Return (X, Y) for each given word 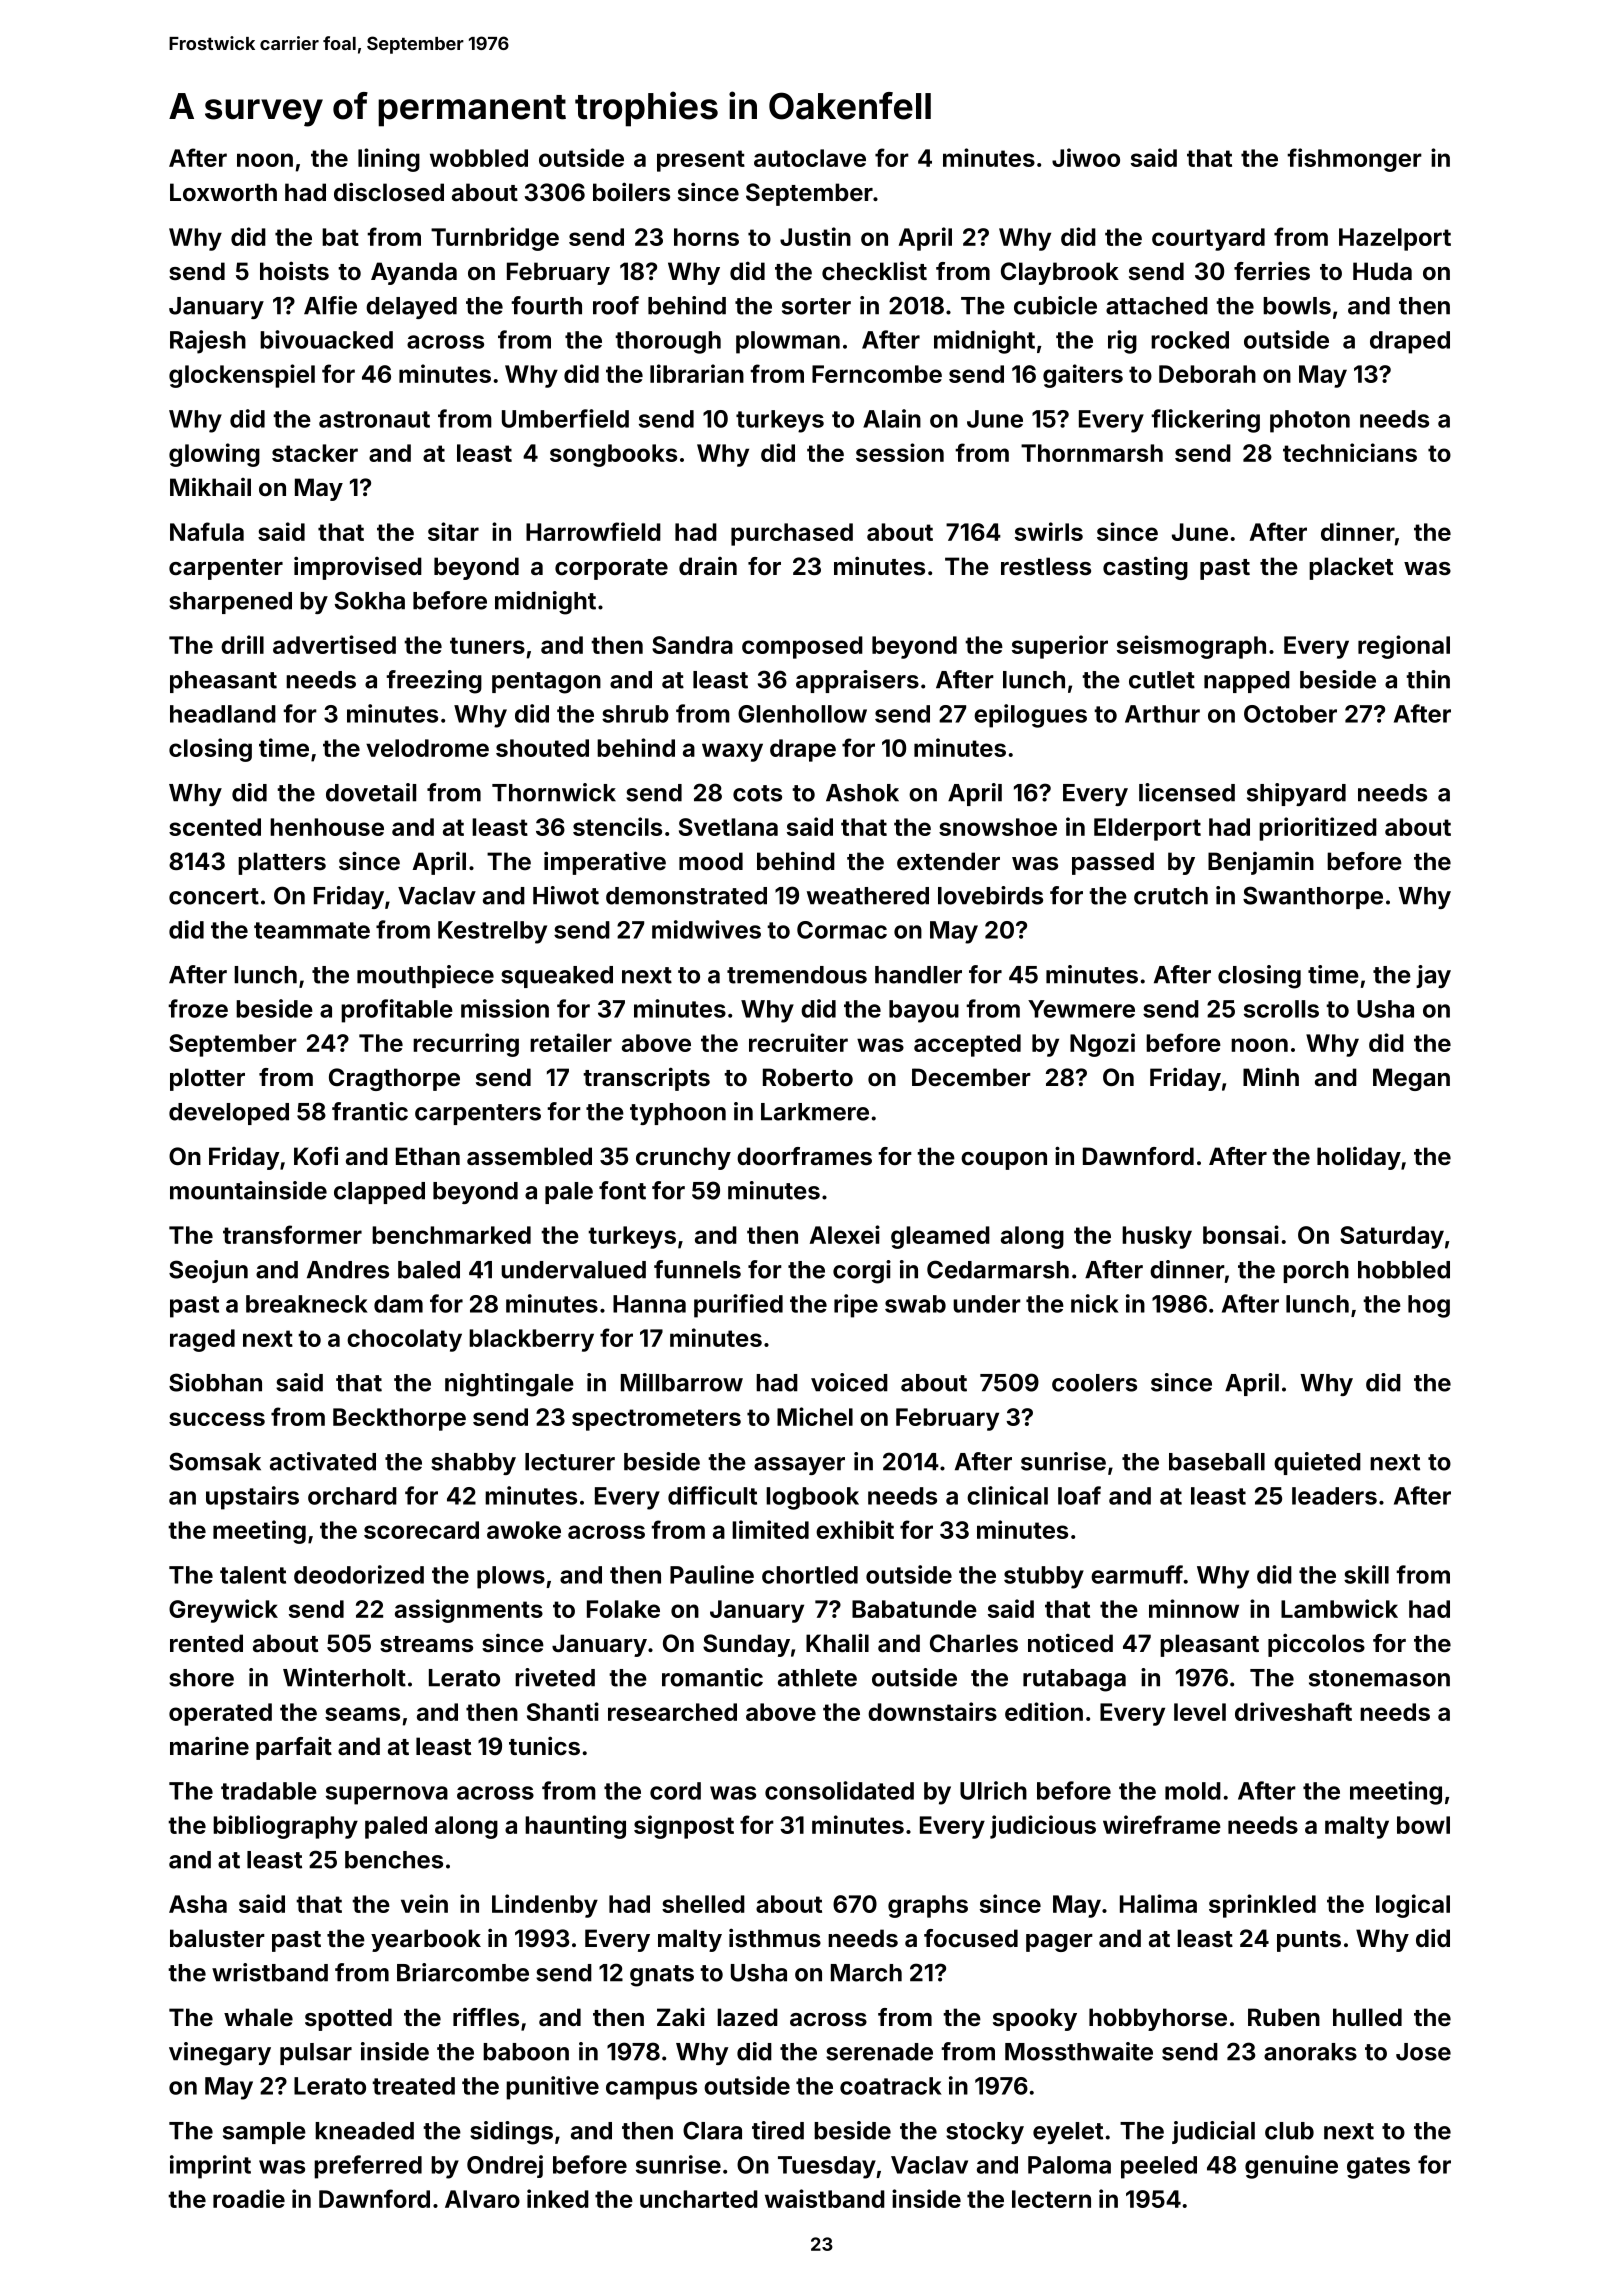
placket (1351, 568)
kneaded (364, 2131)
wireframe (1162, 1824)
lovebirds (990, 895)
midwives (706, 929)
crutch (1171, 896)
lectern (1051, 2199)
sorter (816, 306)
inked (558, 2198)
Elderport (1147, 829)
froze (198, 1008)
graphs (928, 1906)
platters (282, 863)
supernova (387, 1795)
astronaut (374, 419)
